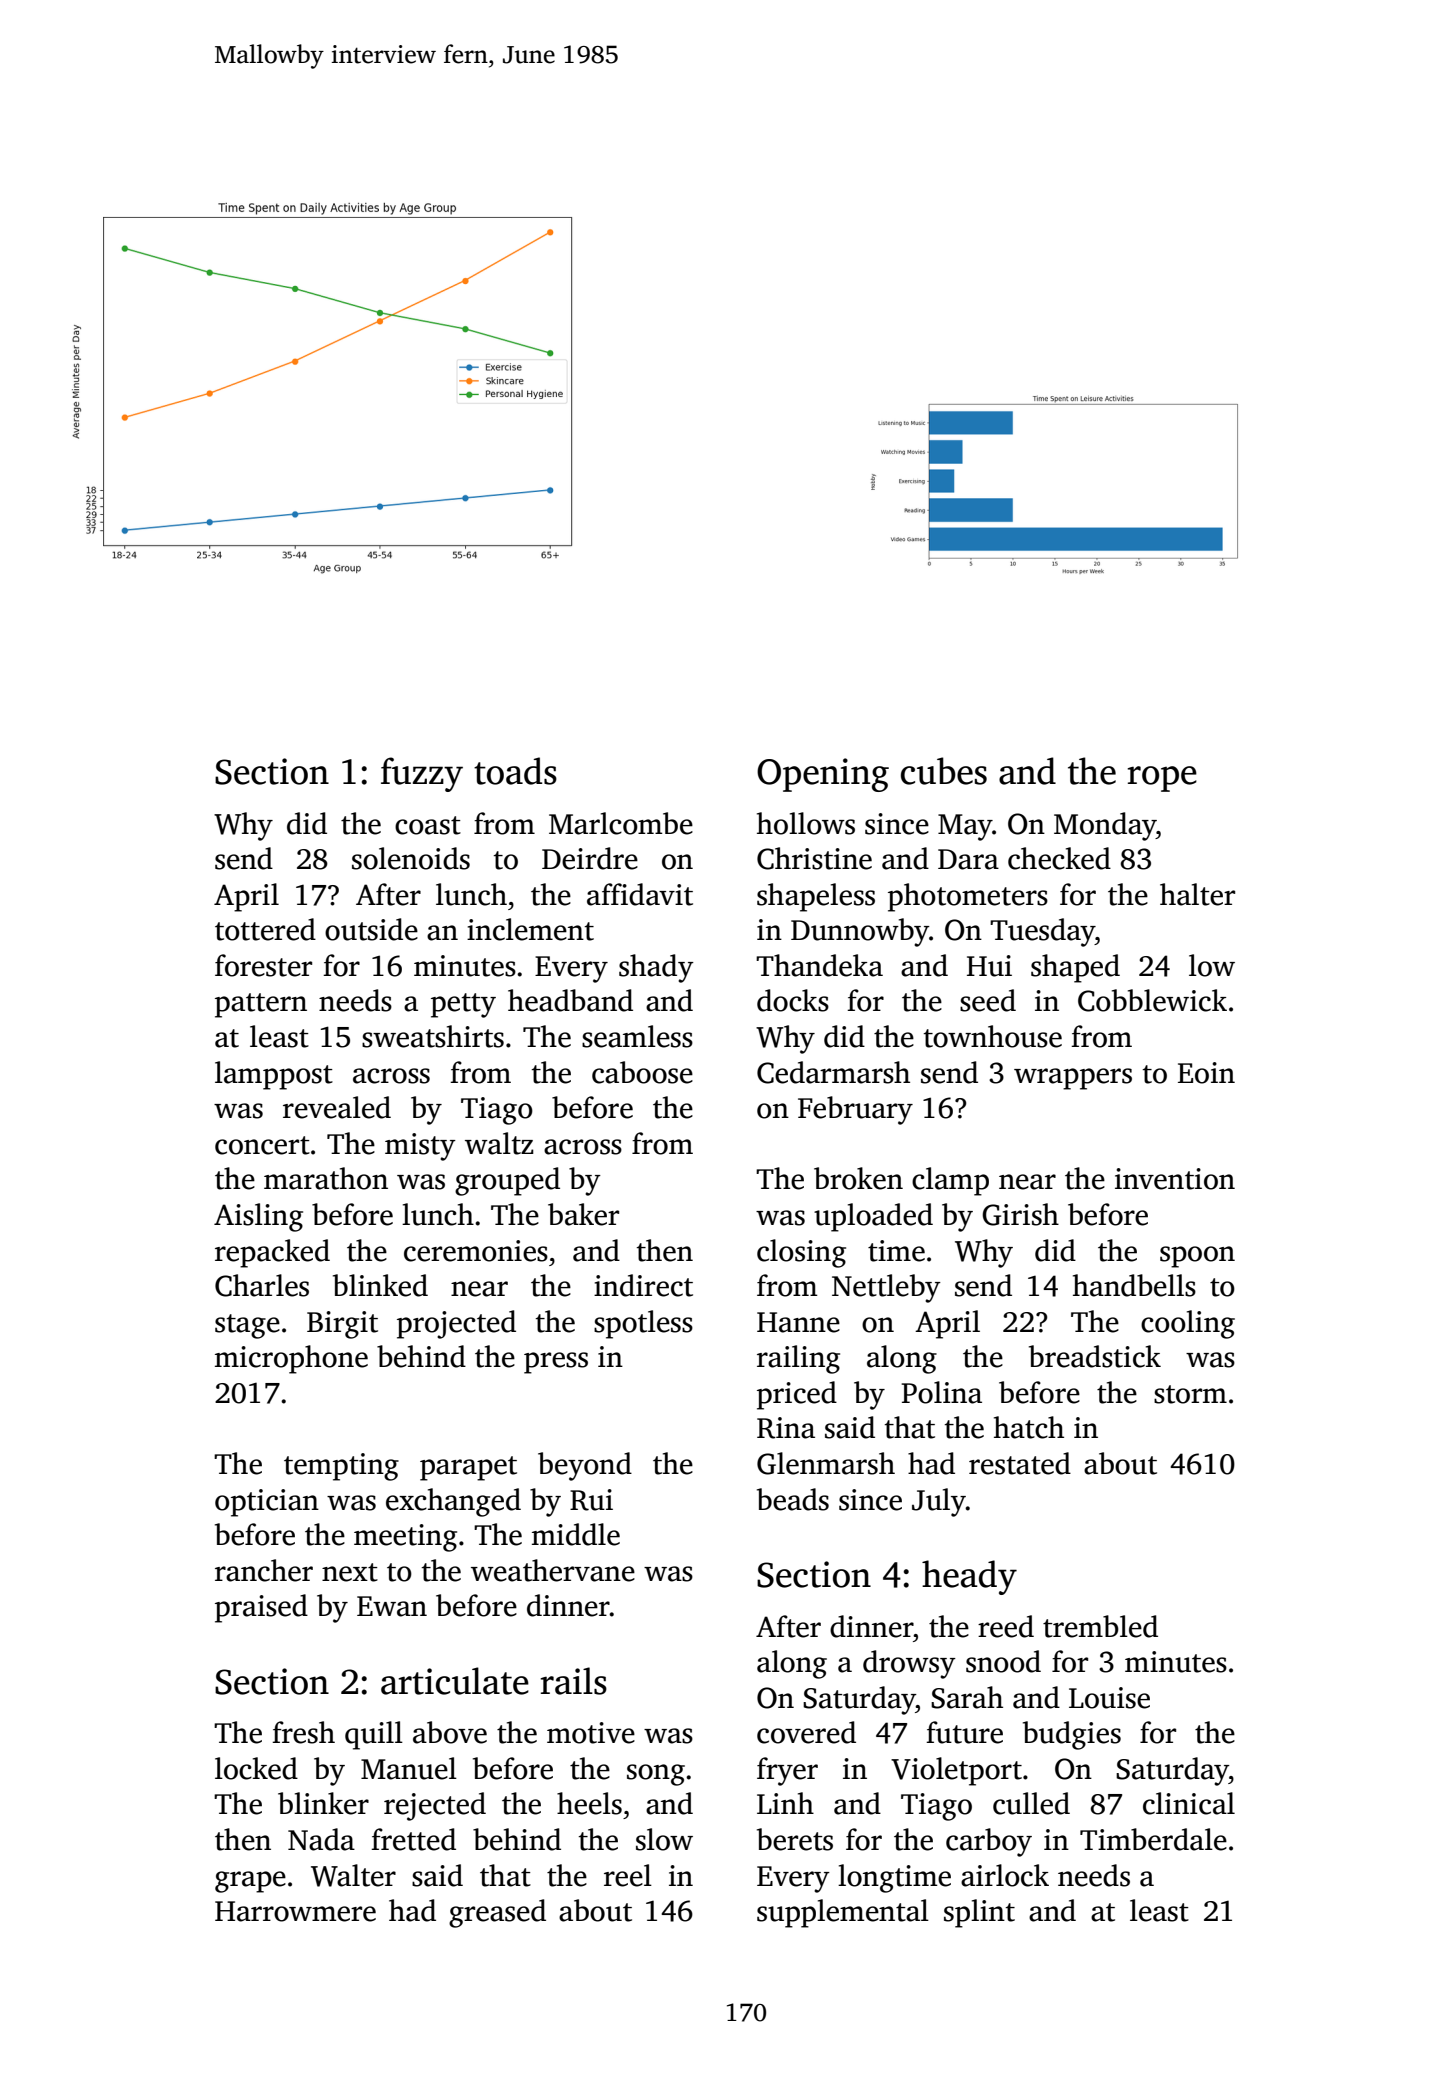 The height and width of the screenshot is (2100, 1450). What do you see at coordinates (295, 1911) in the screenshot?
I see `Harrowmere` at bounding box center [295, 1911].
